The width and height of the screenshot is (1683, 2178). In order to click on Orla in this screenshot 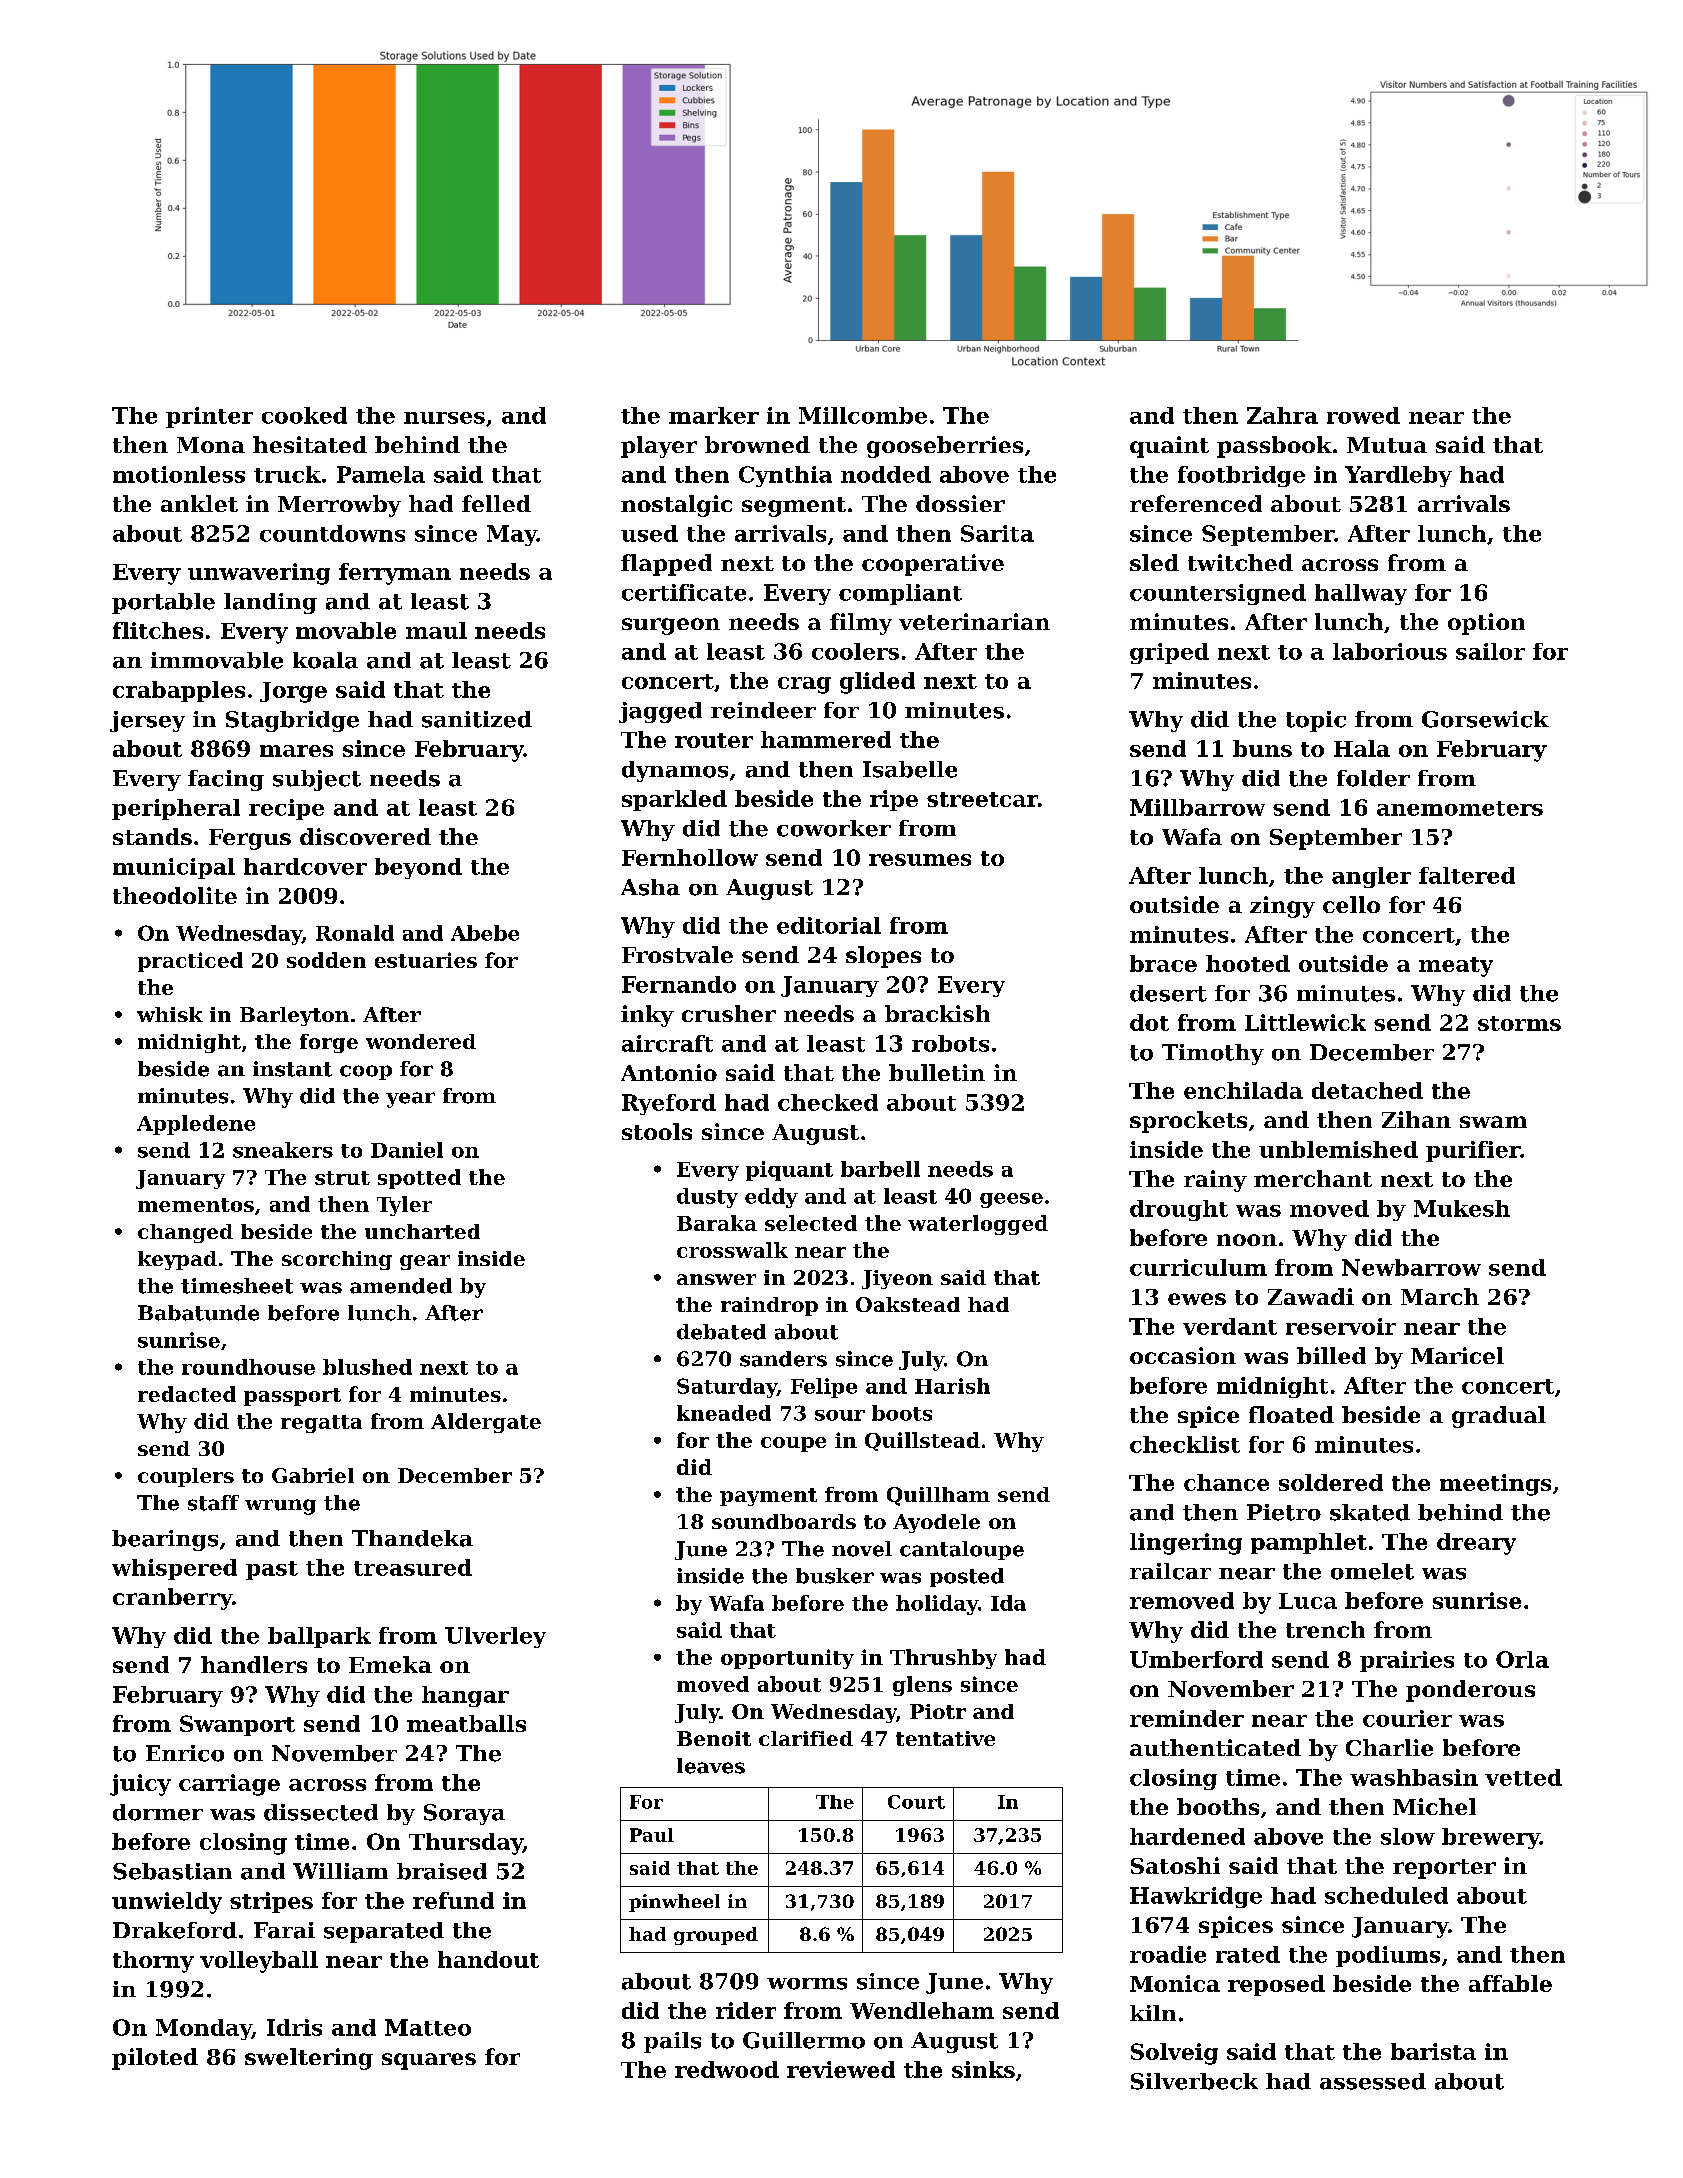, I will do `click(1522, 1659)`.
